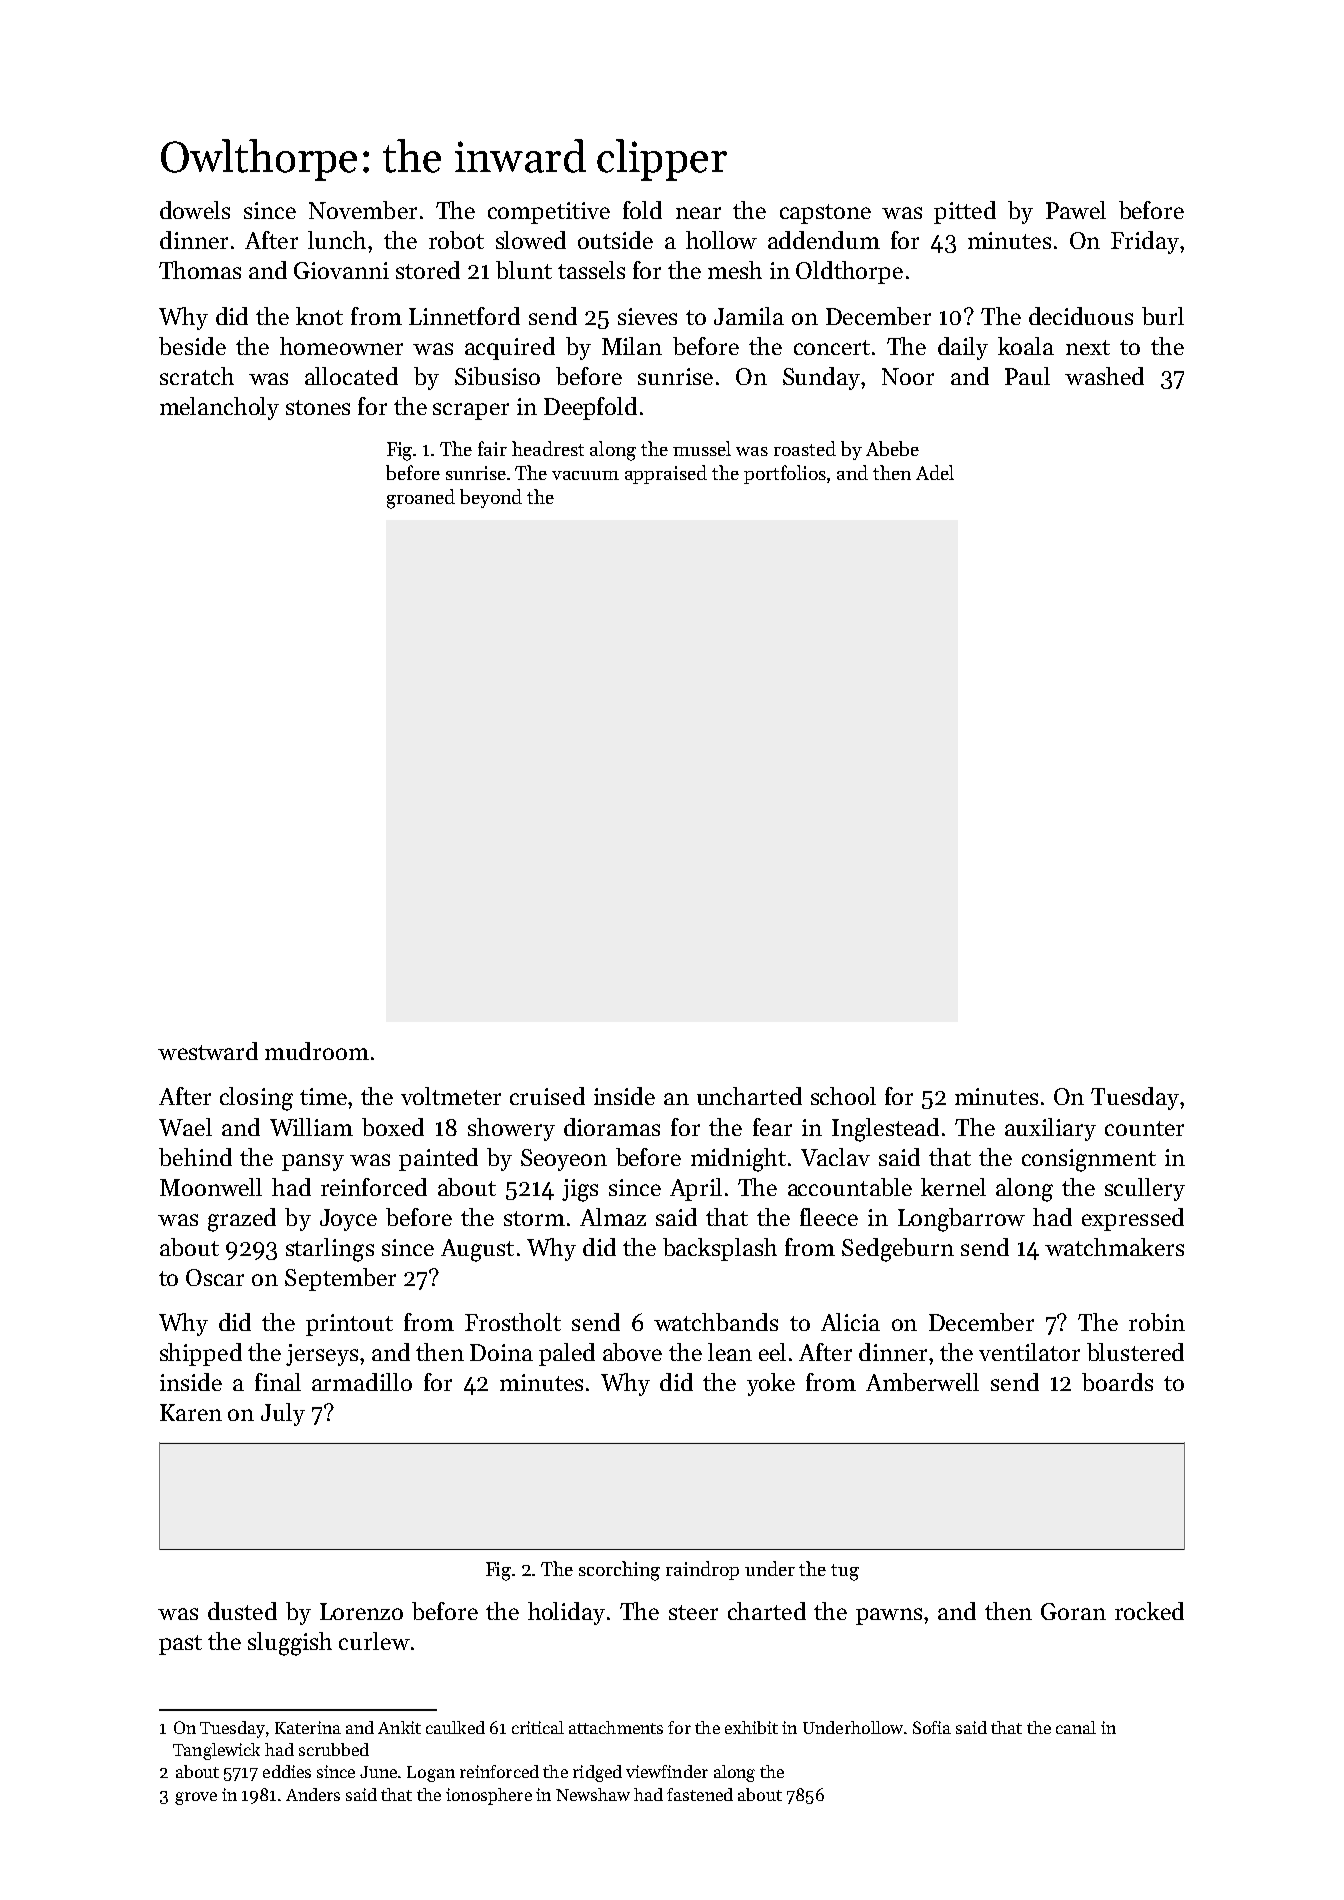 Image resolution: width=1344 pixels, height=1900 pixels. I want to click on capstone, so click(825, 214).
